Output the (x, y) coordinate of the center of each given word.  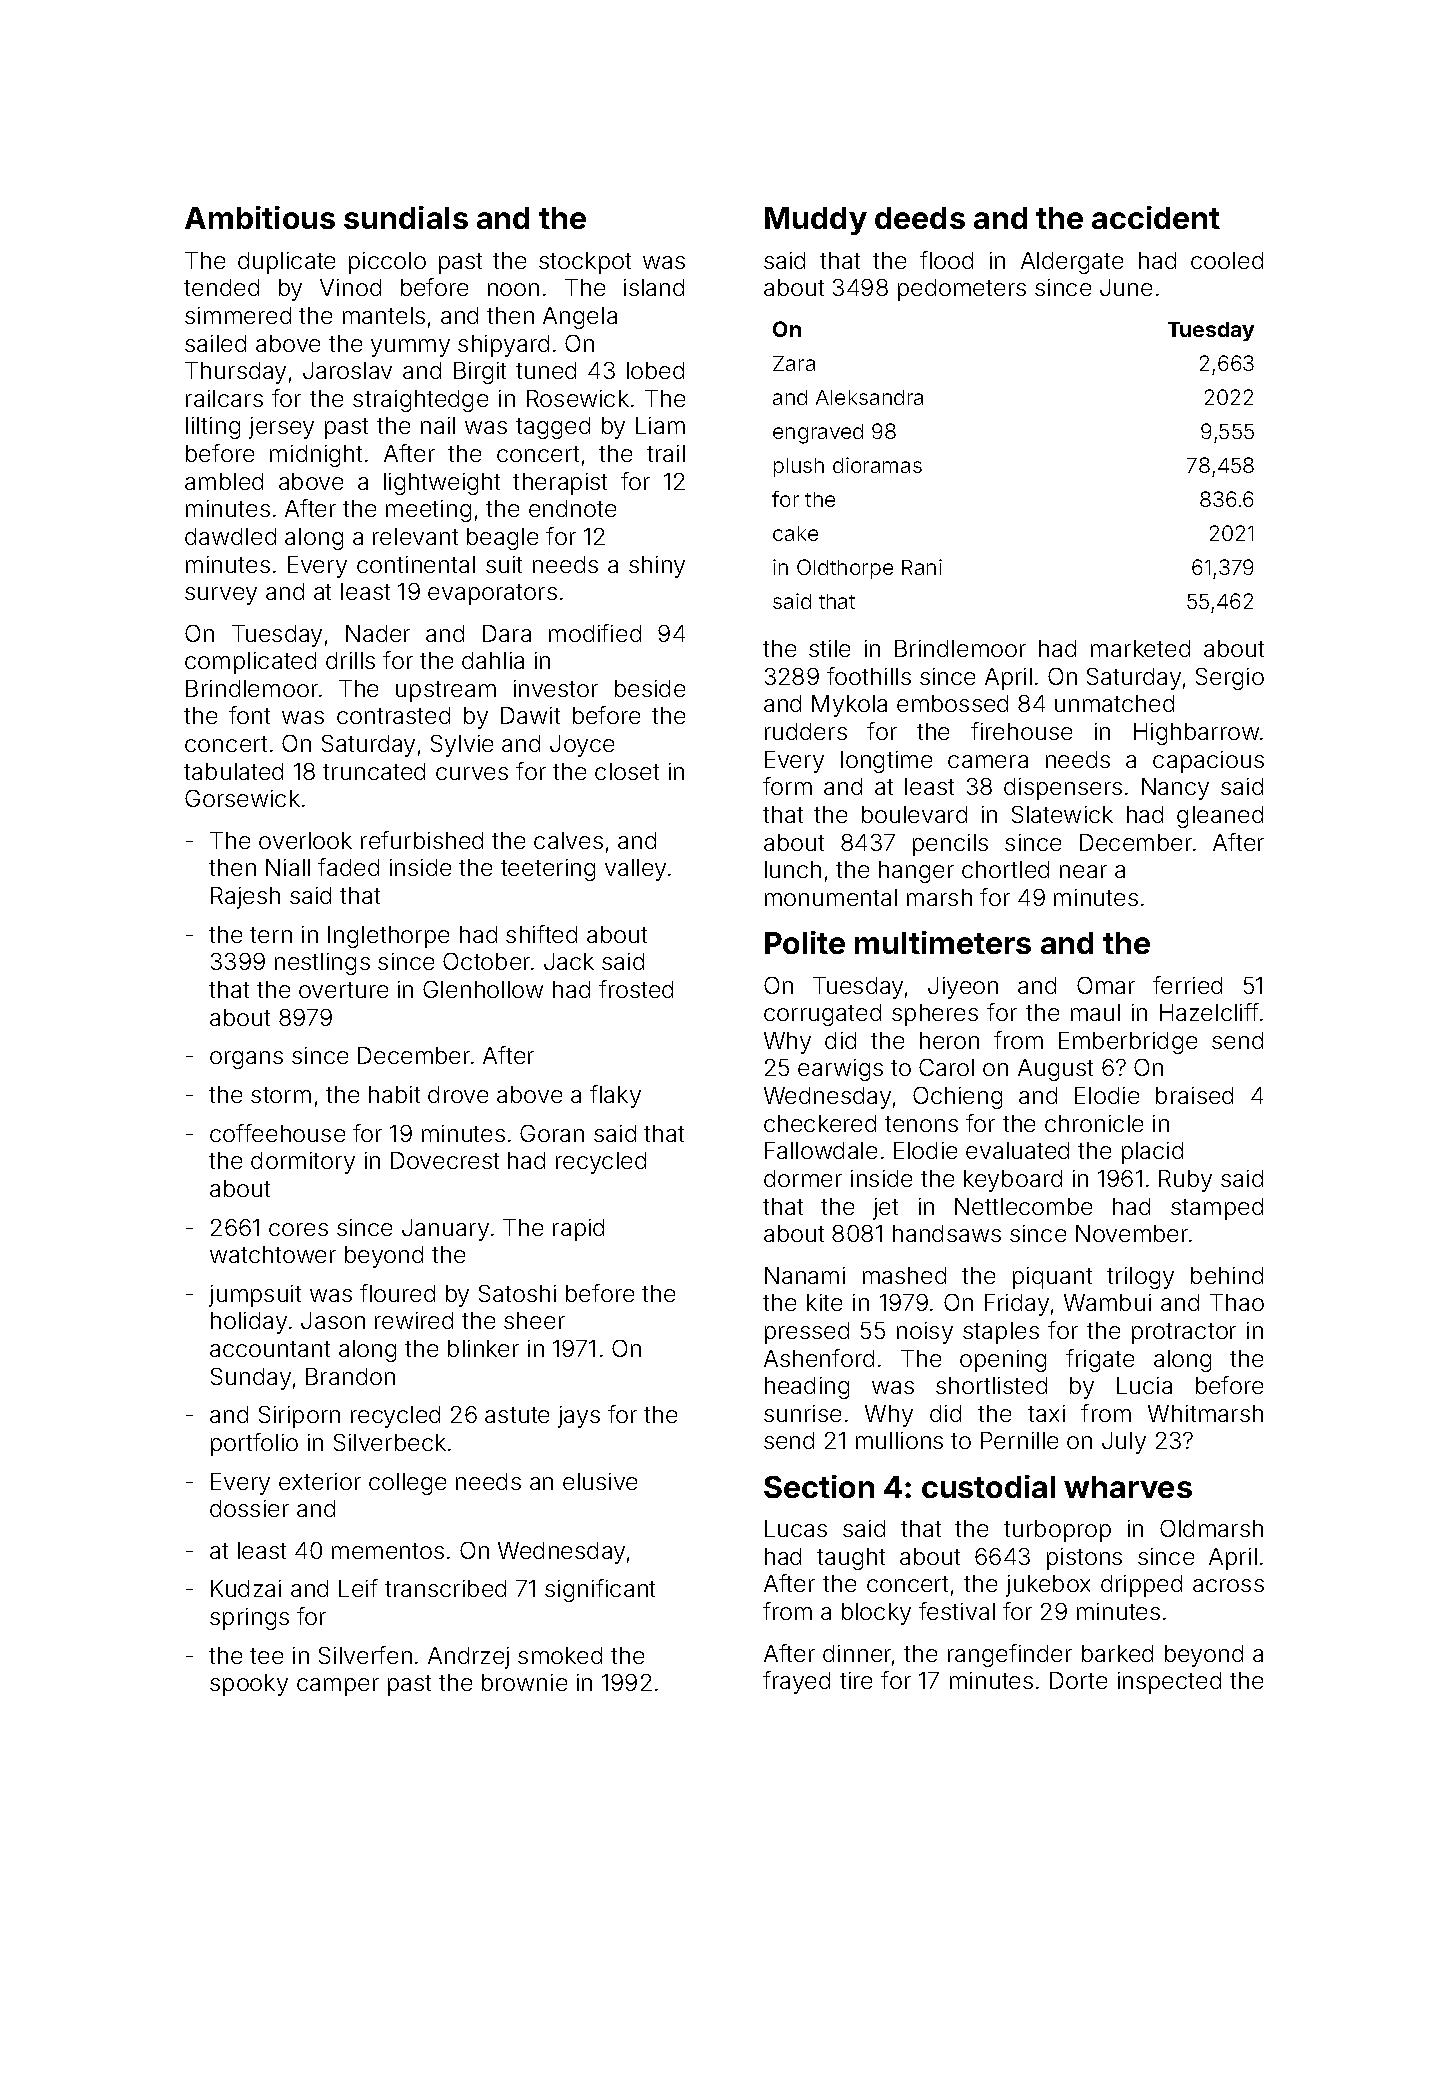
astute (517, 1415)
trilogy (1140, 1278)
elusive (600, 1481)
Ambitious (260, 217)
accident (1156, 217)
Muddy (816, 221)
